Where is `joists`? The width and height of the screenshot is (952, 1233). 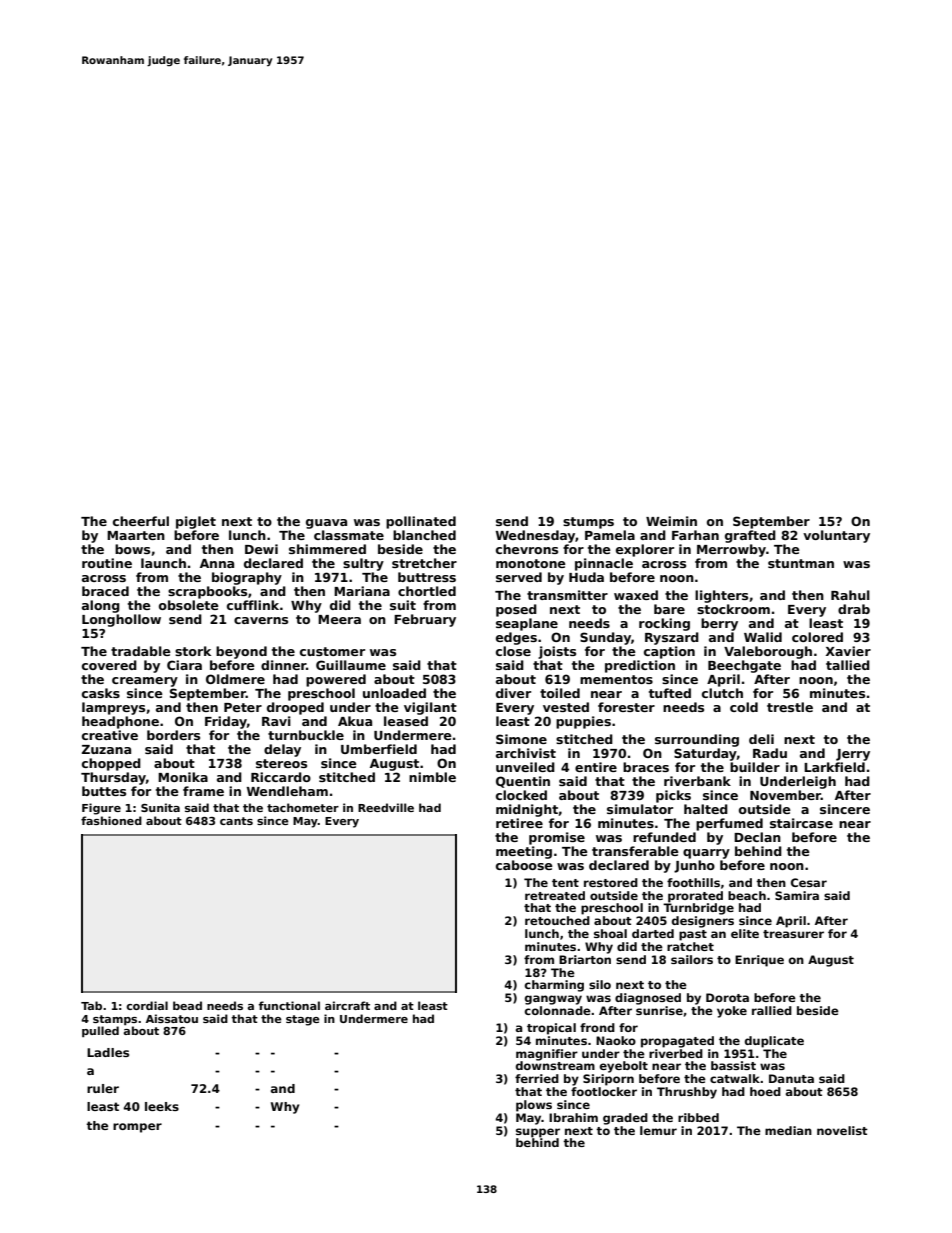
joists is located at coordinates (557, 652).
